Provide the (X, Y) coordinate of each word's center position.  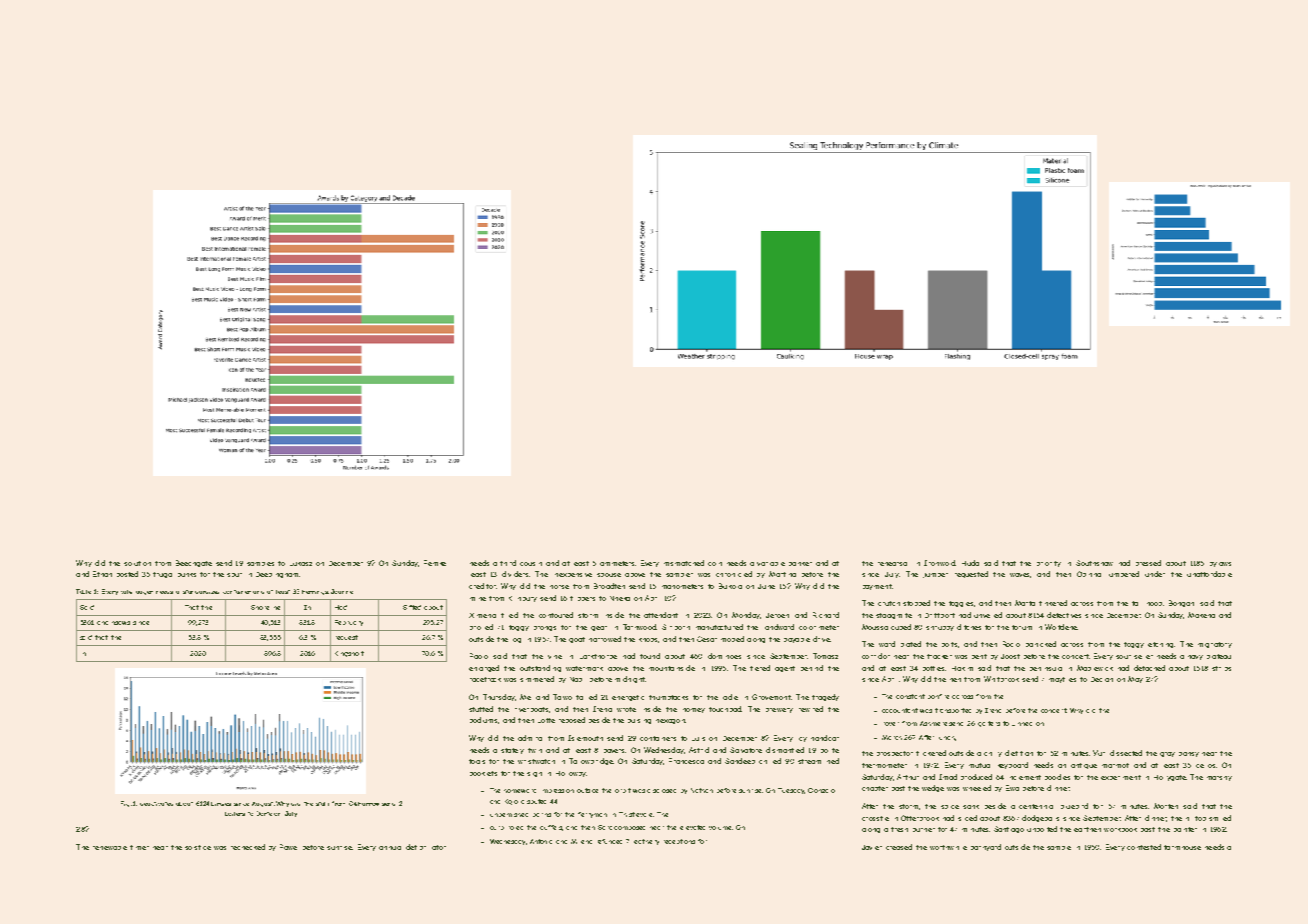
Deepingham (277, 575)
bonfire (938, 696)
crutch (889, 603)
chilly (993, 754)
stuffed (481, 709)
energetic (628, 698)
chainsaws (113, 623)
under (1155, 574)
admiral (530, 738)
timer (139, 847)
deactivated (156, 804)
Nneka (620, 598)
